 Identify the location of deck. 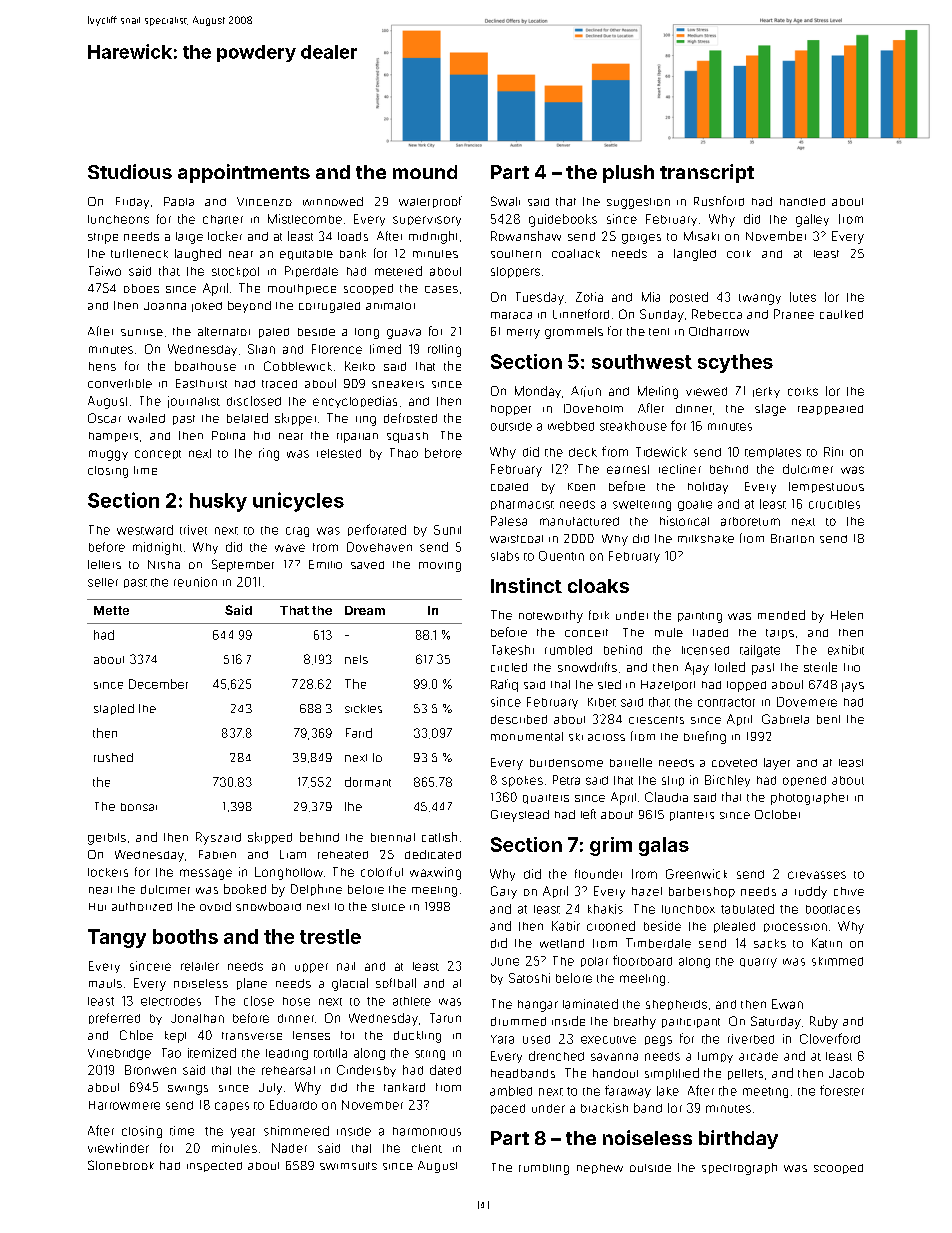
(583, 452).
